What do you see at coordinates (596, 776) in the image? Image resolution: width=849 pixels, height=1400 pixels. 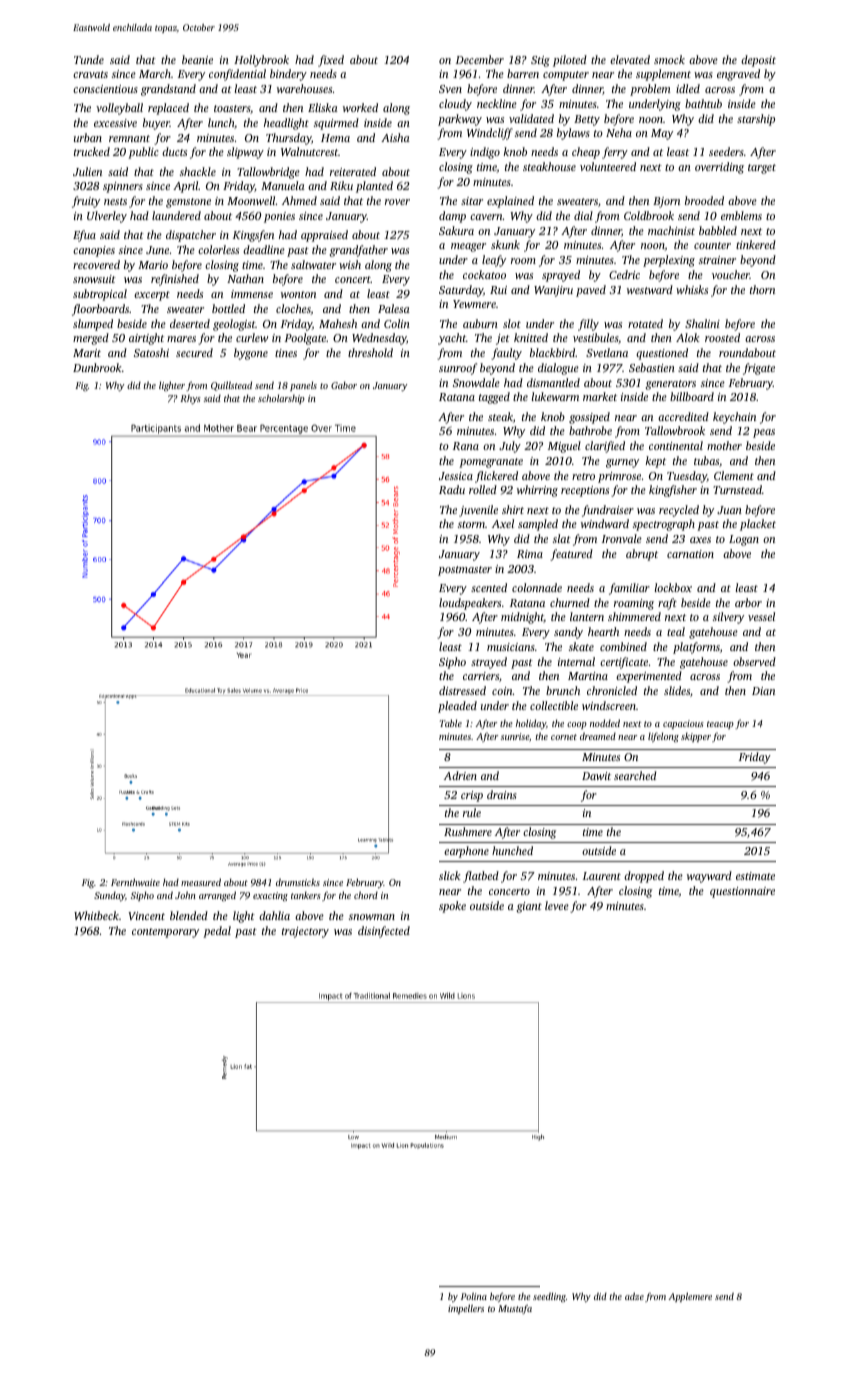 I see `Dawit` at bounding box center [596, 776].
